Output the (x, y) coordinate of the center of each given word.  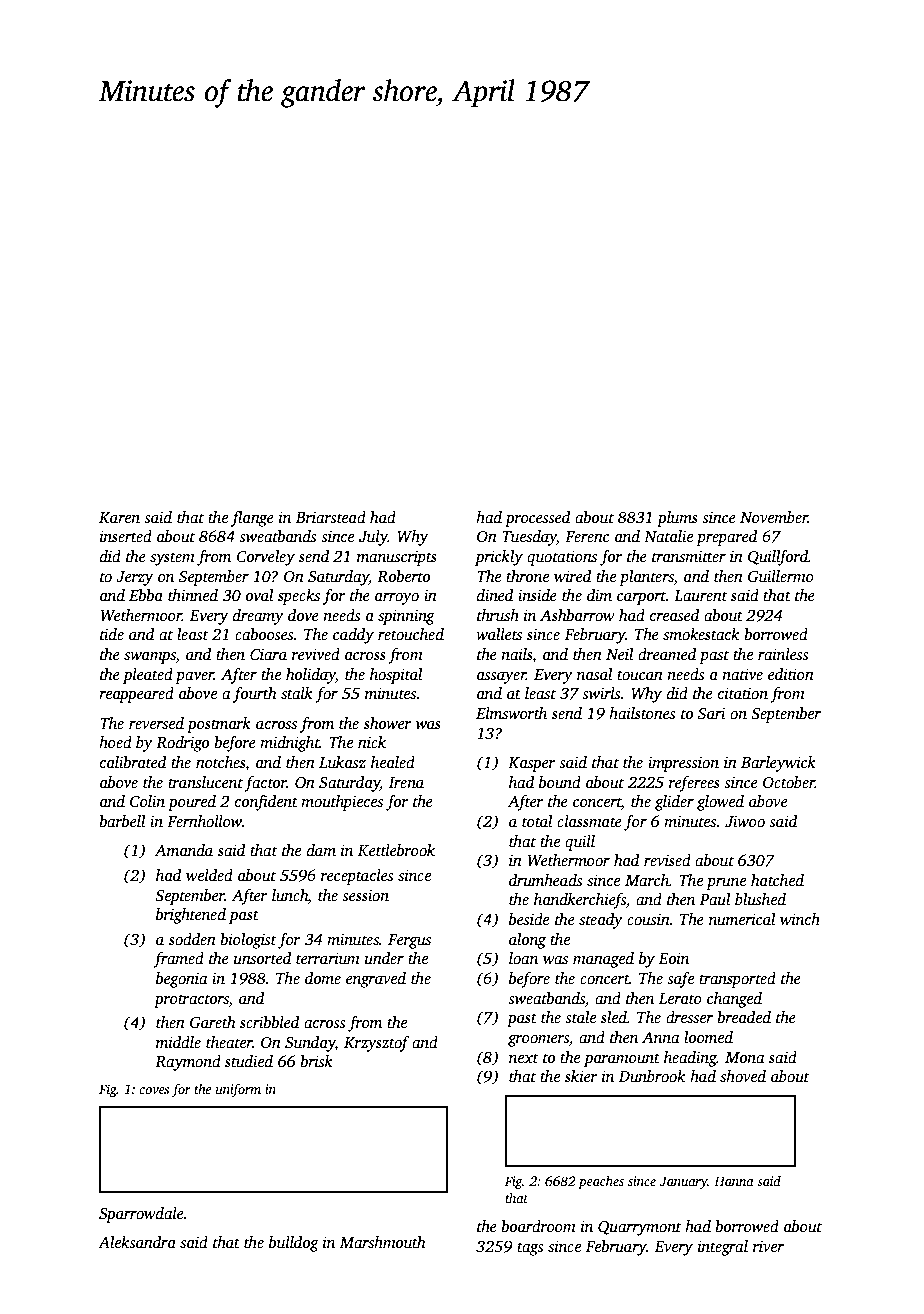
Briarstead (331, 517)
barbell (122, 821)
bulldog (294, 1244)
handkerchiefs (580, 901)
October (789, 782)
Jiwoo (745, 821)
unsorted (262, 958)
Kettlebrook (396, 850)
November (774, 517)
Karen (119, 517)
